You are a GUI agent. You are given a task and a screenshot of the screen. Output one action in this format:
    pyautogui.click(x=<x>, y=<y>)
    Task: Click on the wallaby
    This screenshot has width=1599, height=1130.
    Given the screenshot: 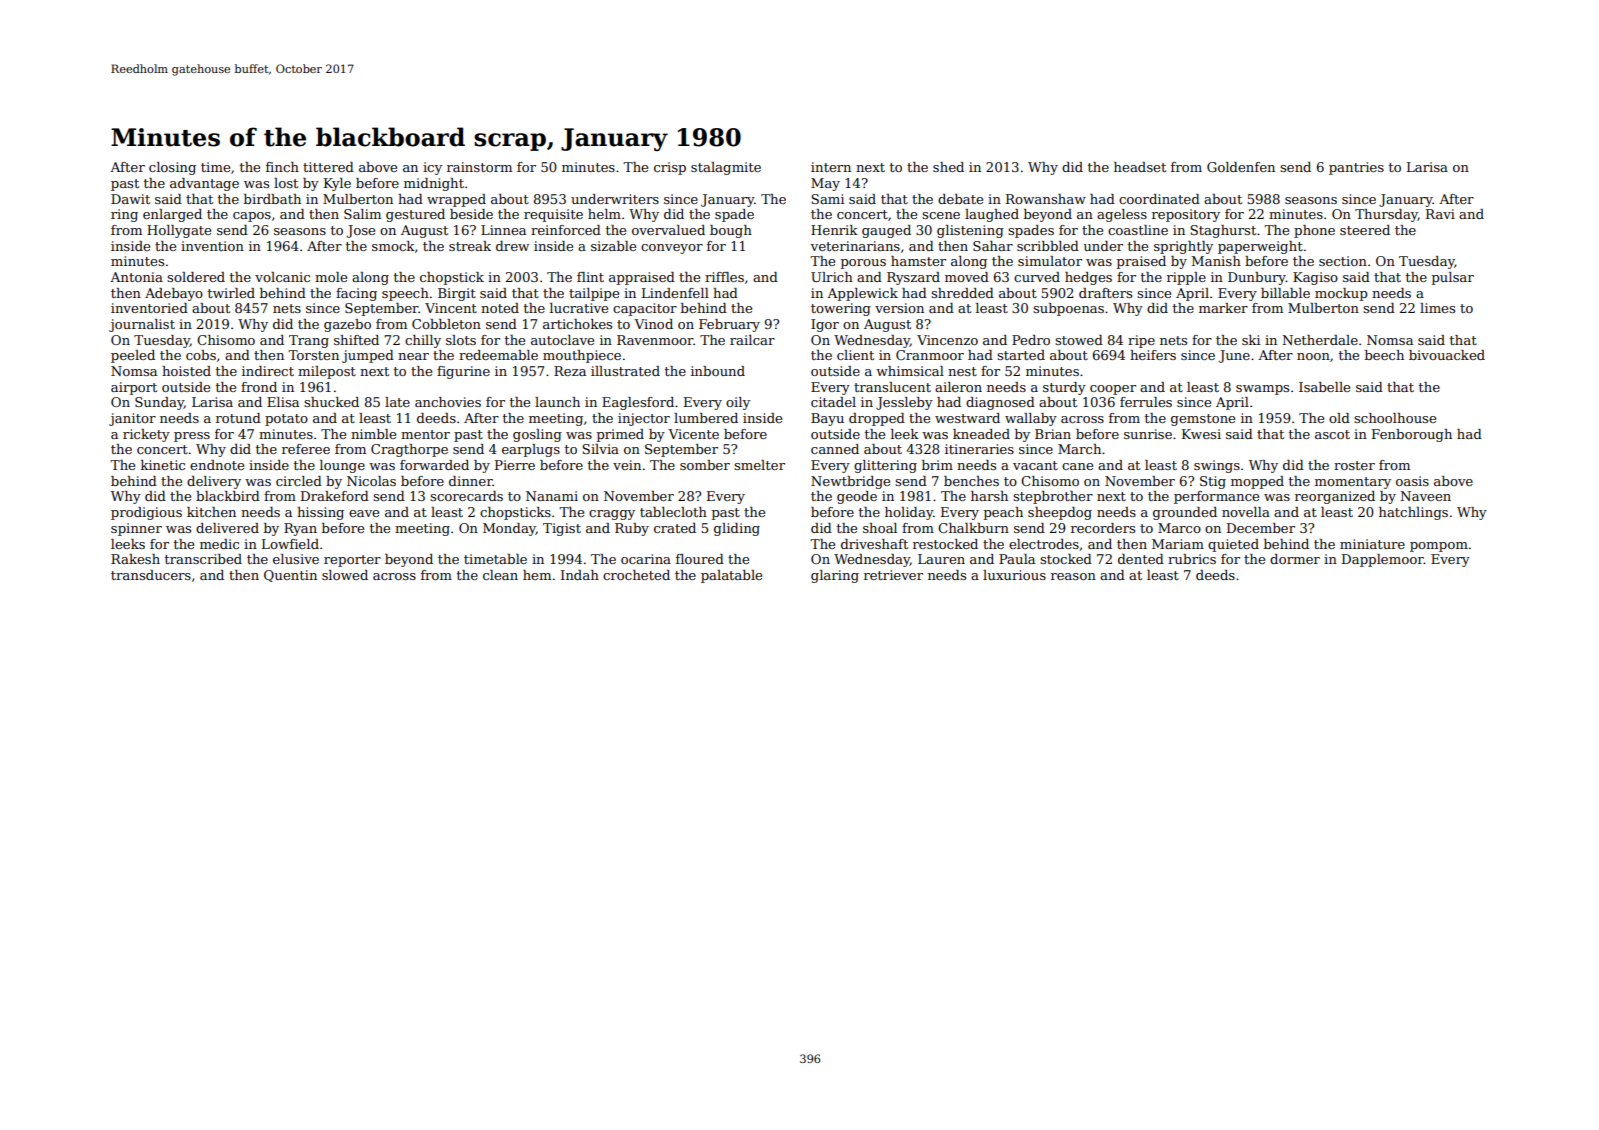 What is the action you would take?
    pyautogui.click(x=1031, y=419)
